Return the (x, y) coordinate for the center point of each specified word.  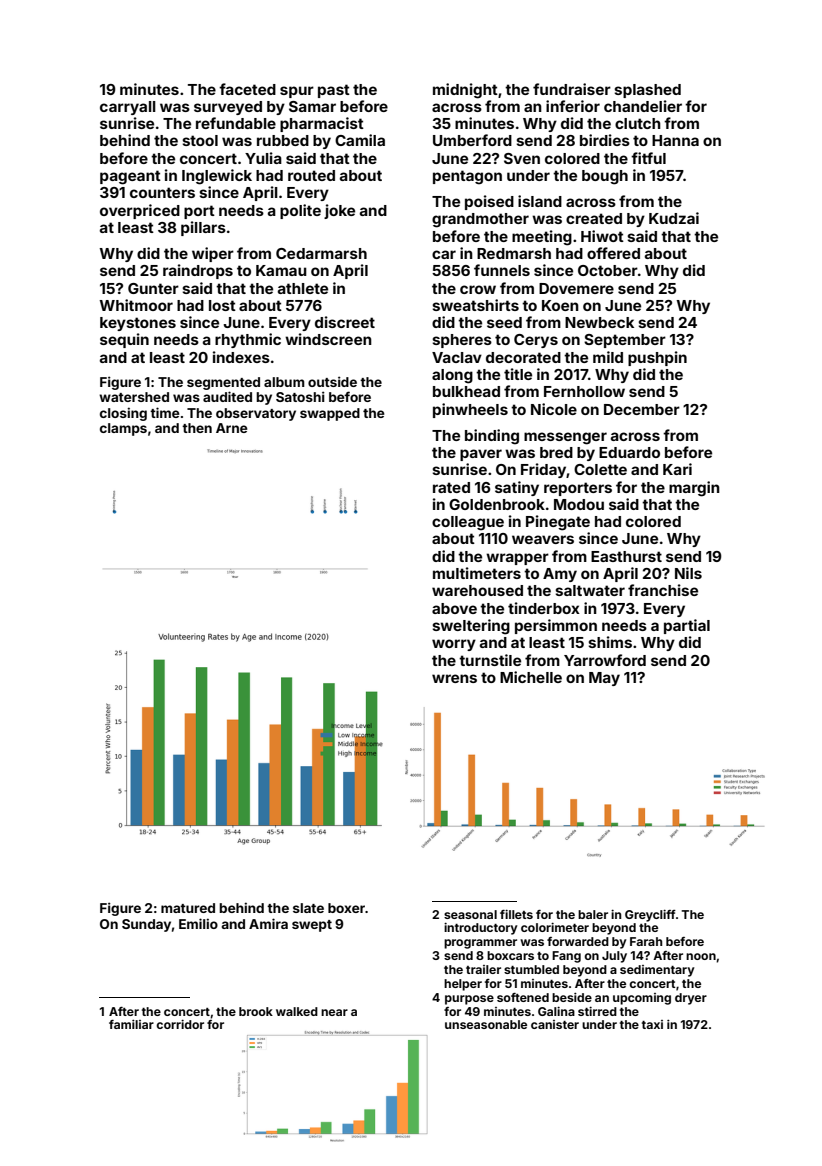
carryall (128, 108)
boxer (346, 908)
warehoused (477, 590)
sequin (124, 340)
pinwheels (470, 410)
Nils (688, 573)
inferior (573, 106)
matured (188, 908)
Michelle (531, 677)
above (454, 608)
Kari (677, 469)
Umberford (472, 140)
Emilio (198, 923)
